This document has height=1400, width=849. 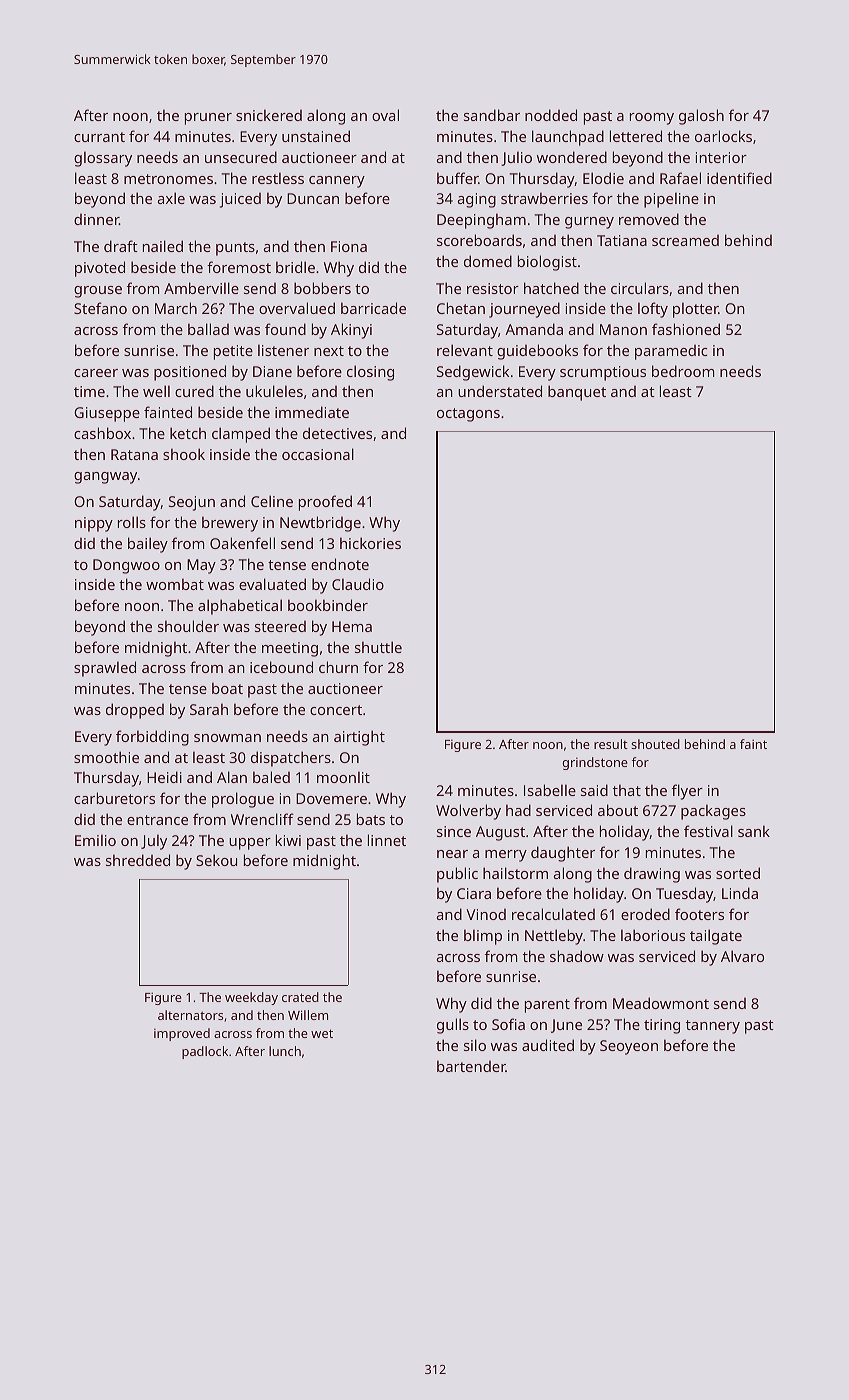 I want to click on metronomes, so click(x=168, y=179).
